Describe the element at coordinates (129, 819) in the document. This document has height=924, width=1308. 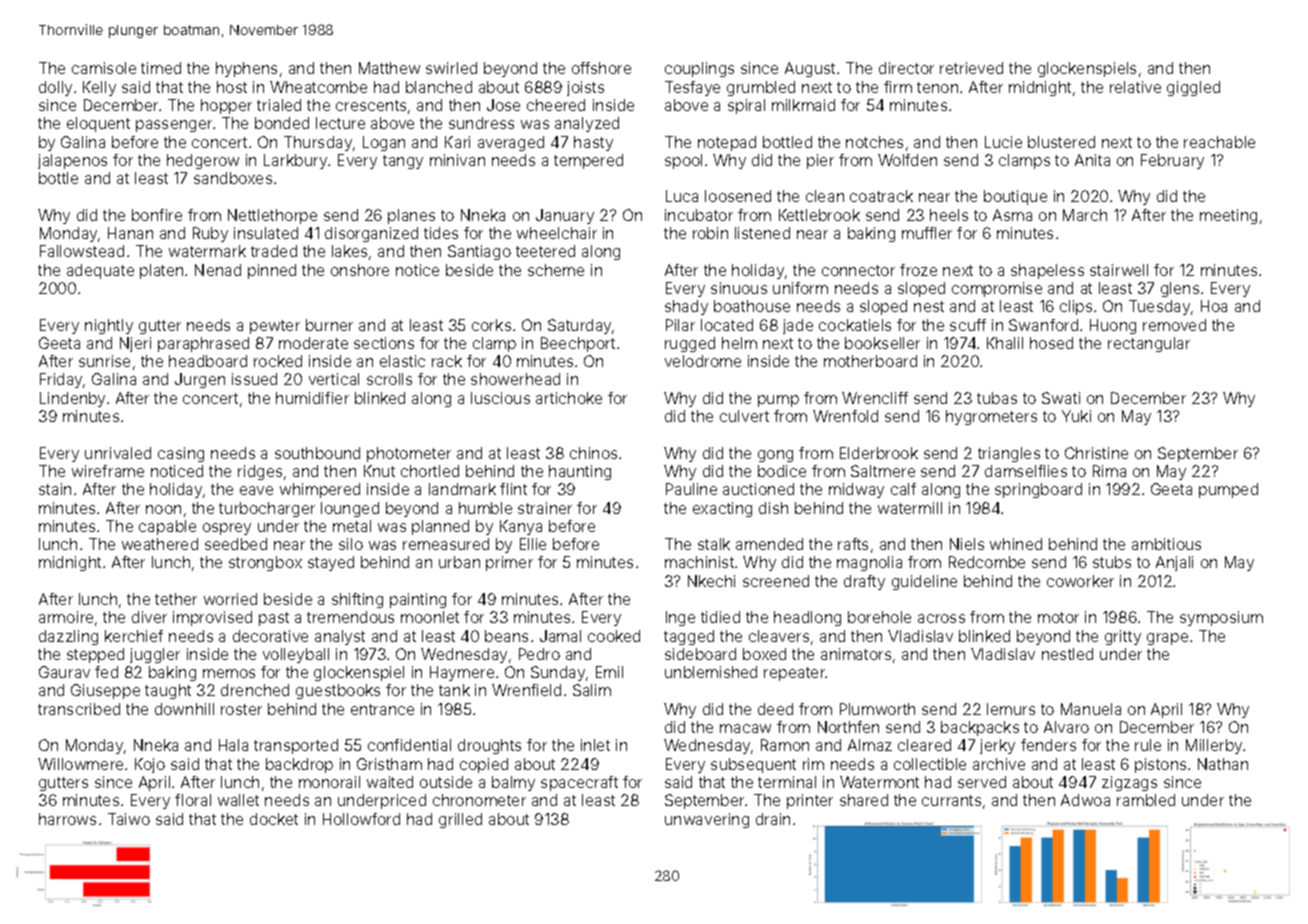
I see `Taiwo` at that location.
